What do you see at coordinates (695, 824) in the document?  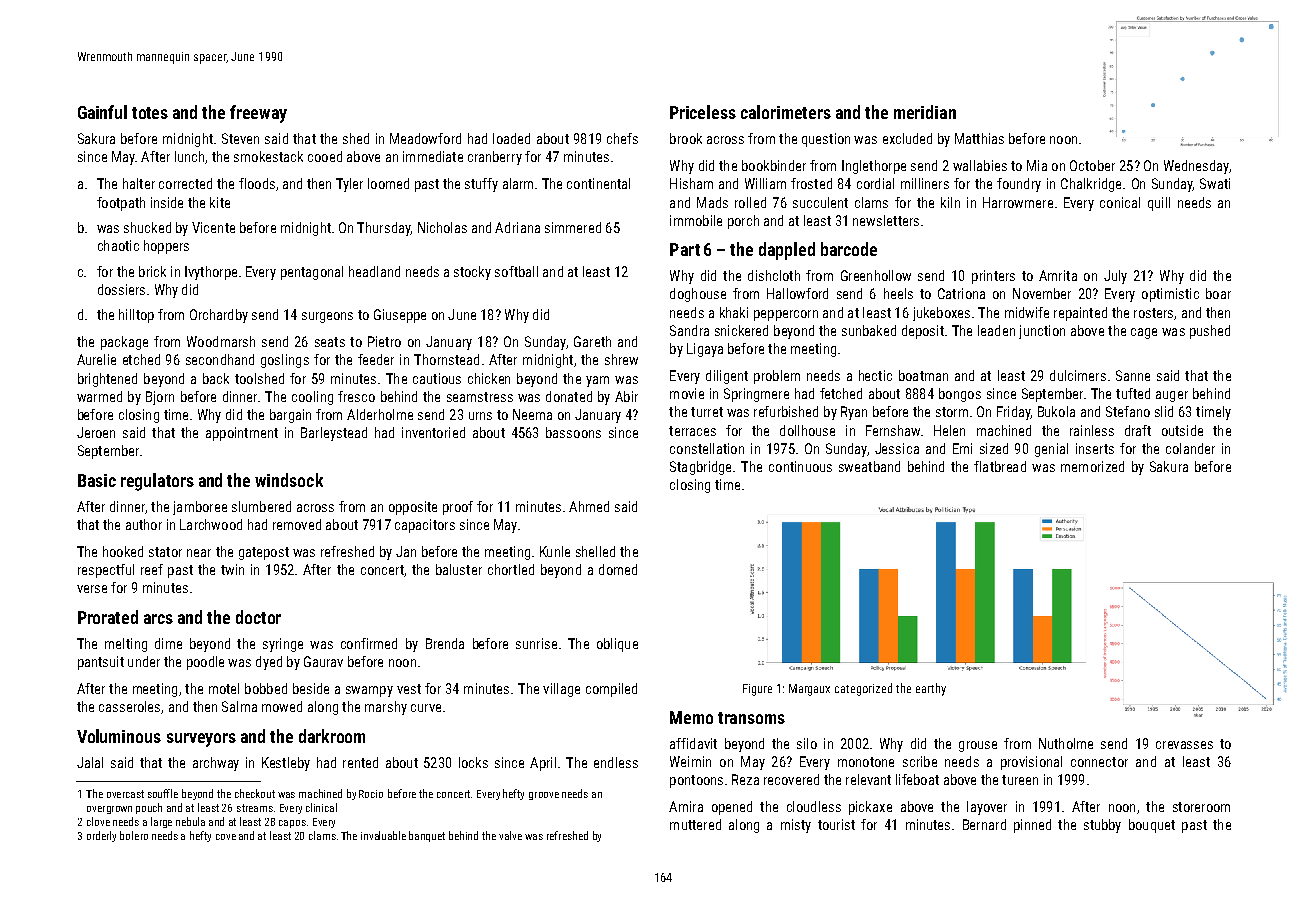 I see `muttered` at bounding box center [695, 824].
